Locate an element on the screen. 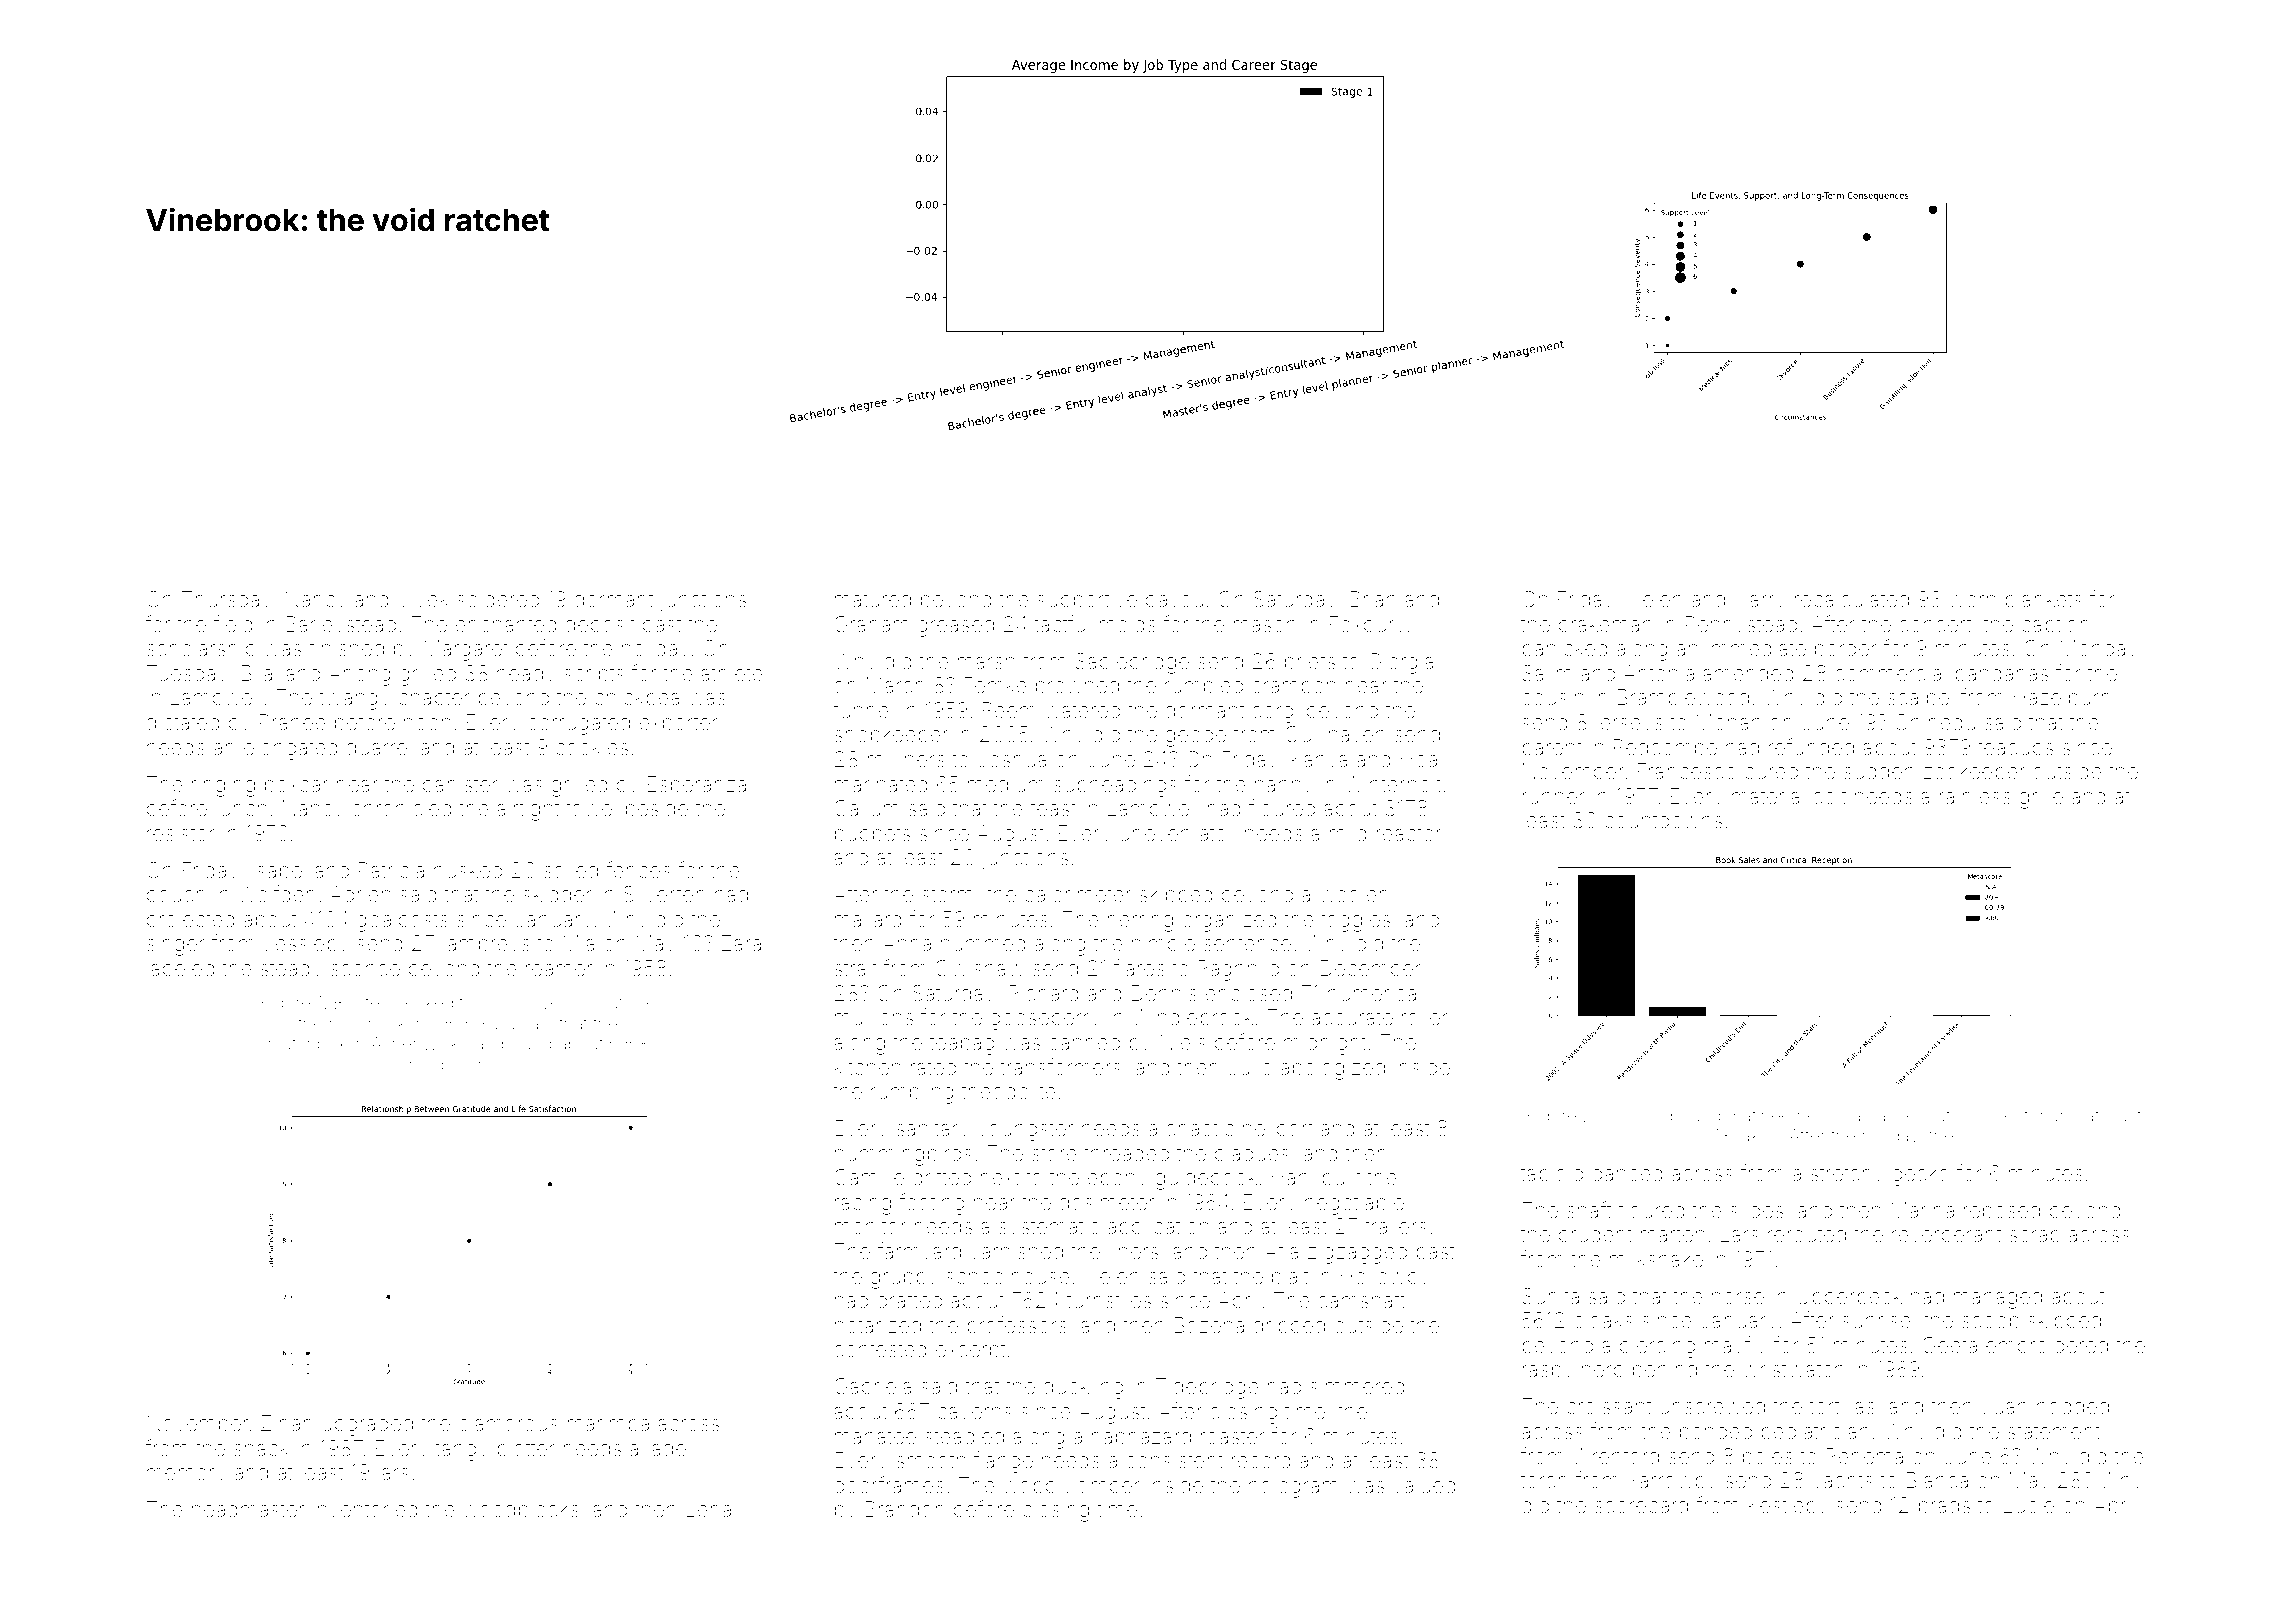 This screenshot has height=1620, width=2292. feast is located at coordinates (1053, 808).
